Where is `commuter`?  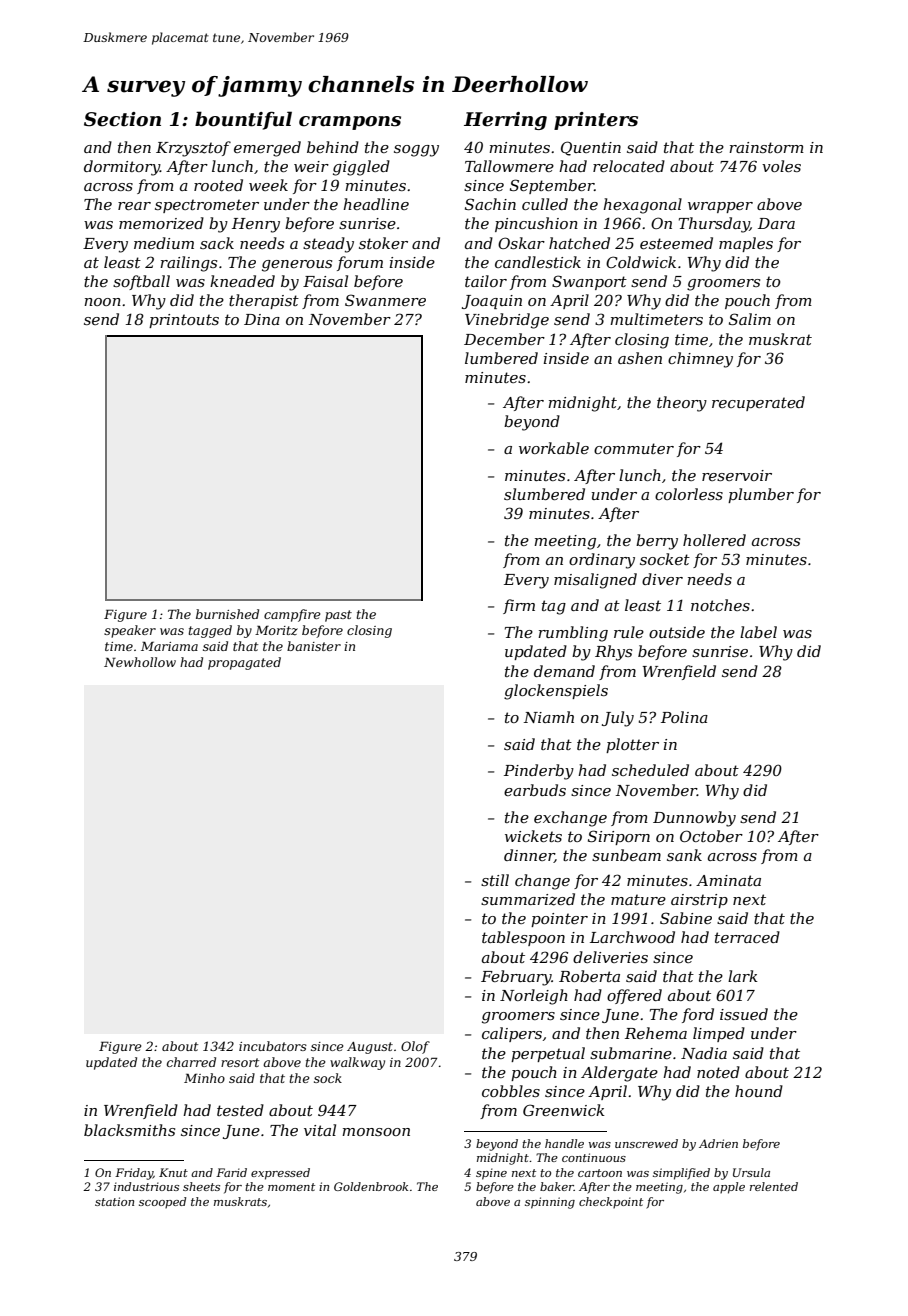 commuter is located at coordinates (634, 448).
